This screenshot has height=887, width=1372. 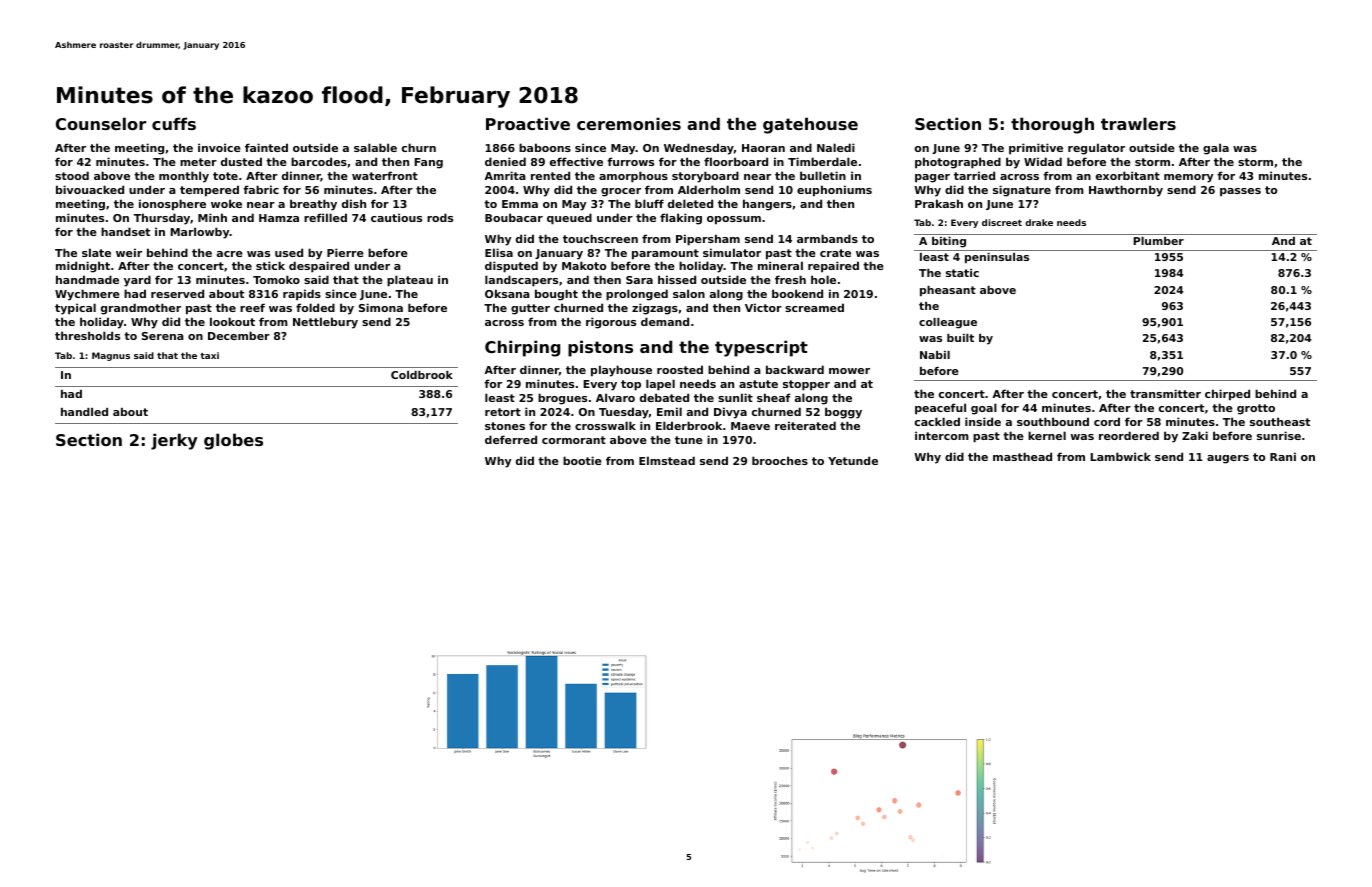 What do you see at coordinates (422, 375) in the screenshot?
I see `Coldbrook` at bounding box center [422, 375].
